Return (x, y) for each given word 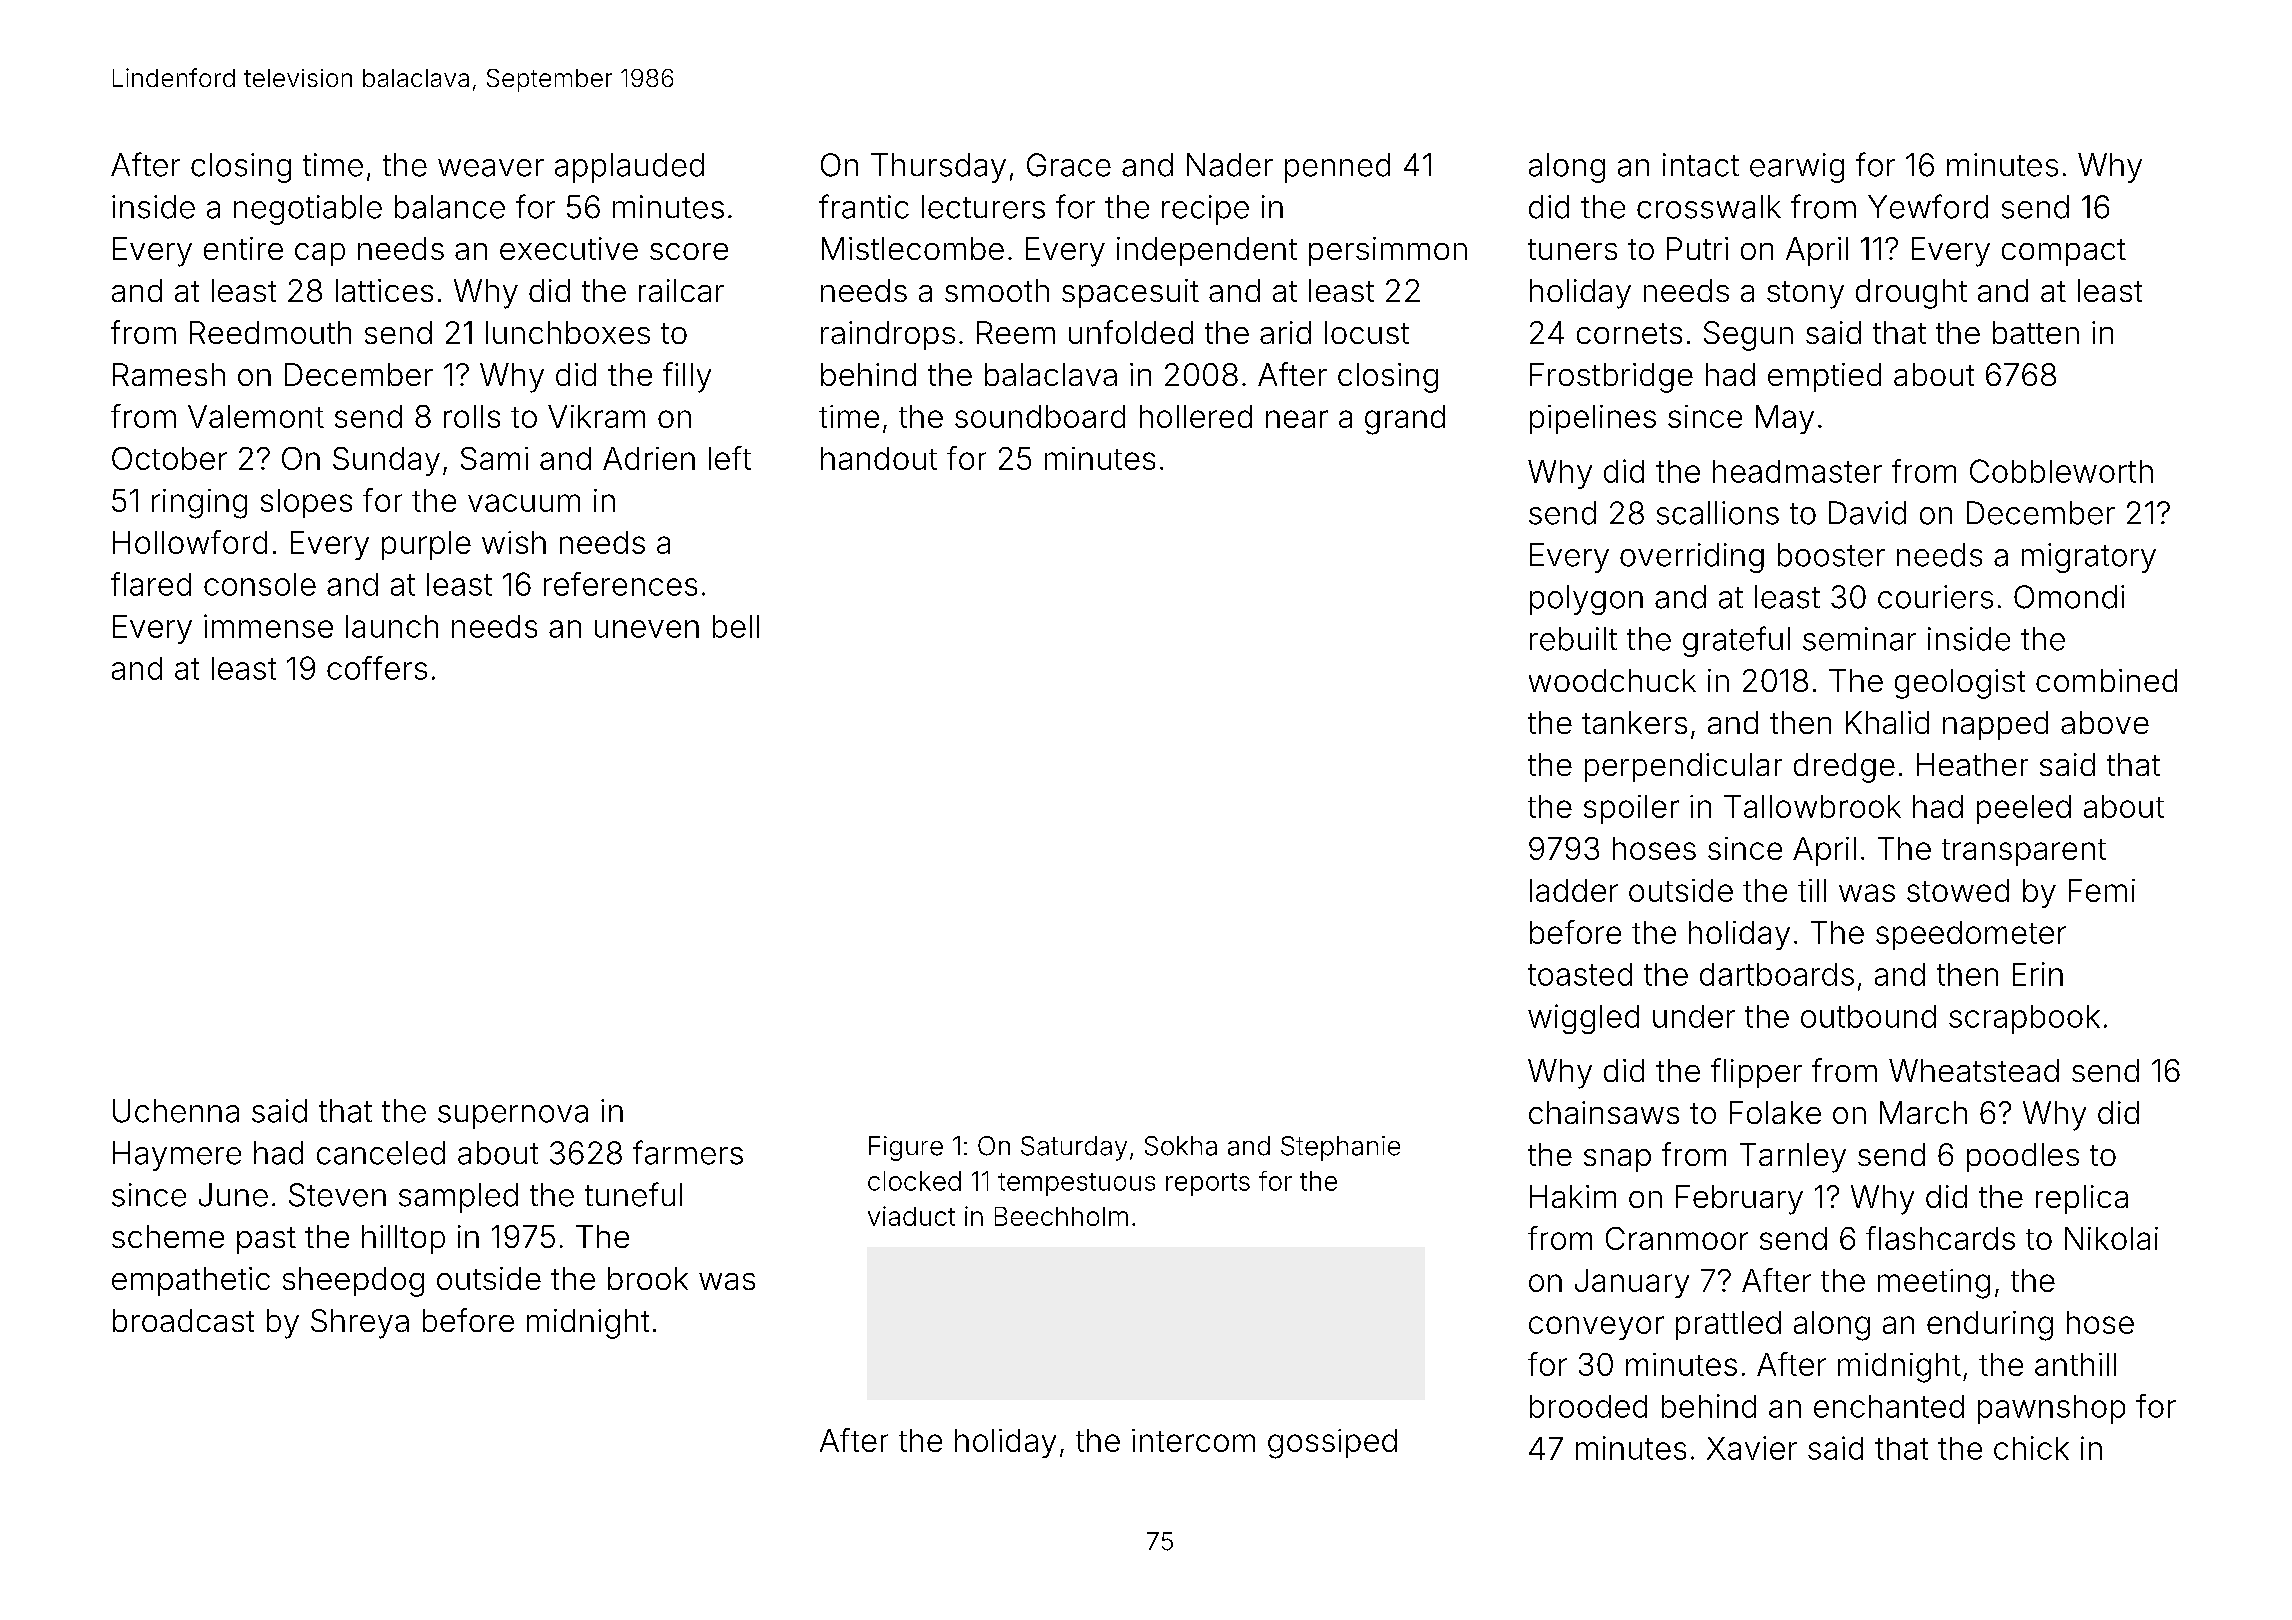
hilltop (403, 1239)
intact (1701, 165)
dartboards (1777, 974)
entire (243, 248)
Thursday (938, 168)
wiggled (1583, 1019)
